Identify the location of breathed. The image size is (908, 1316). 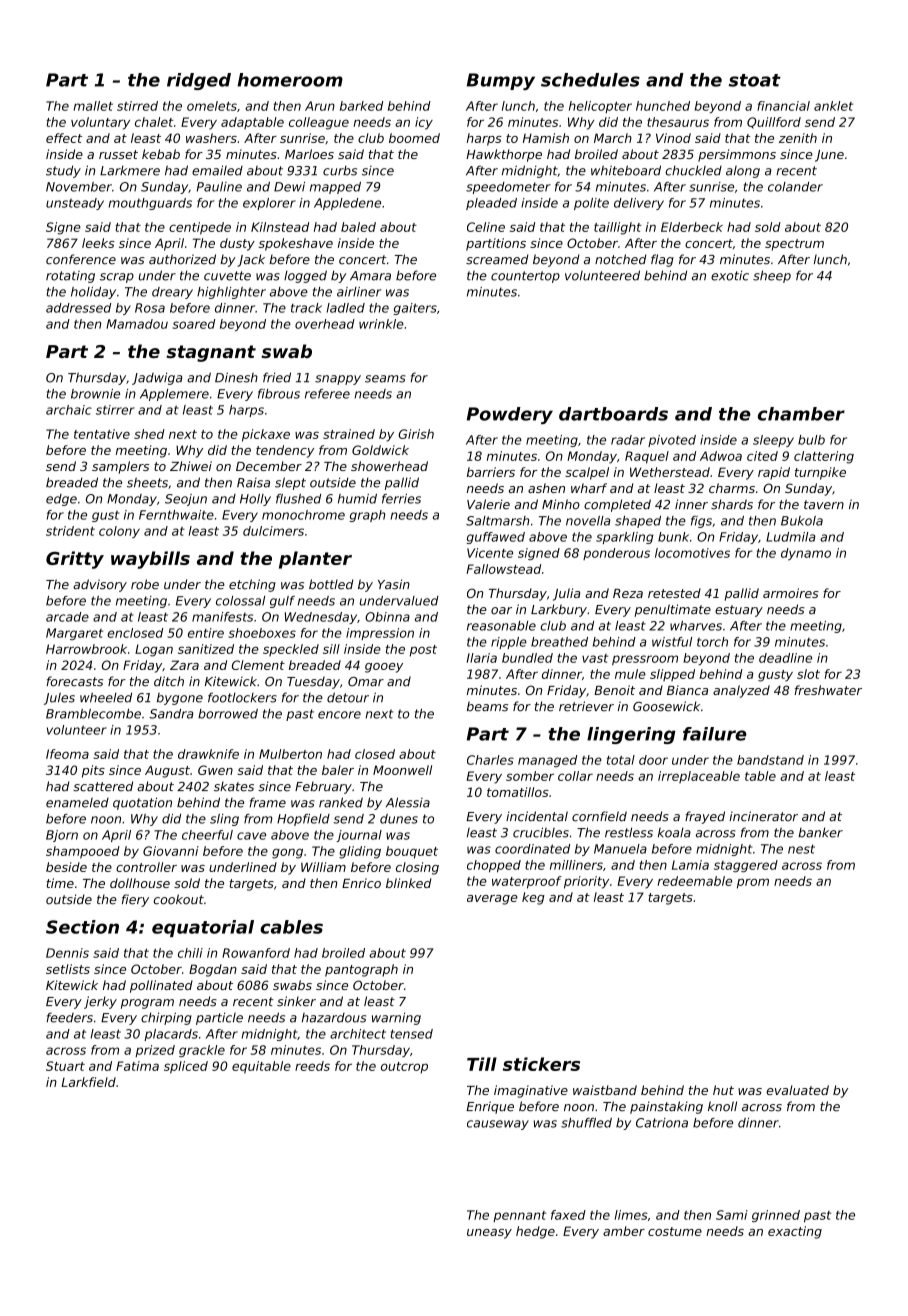
(559, 642).
